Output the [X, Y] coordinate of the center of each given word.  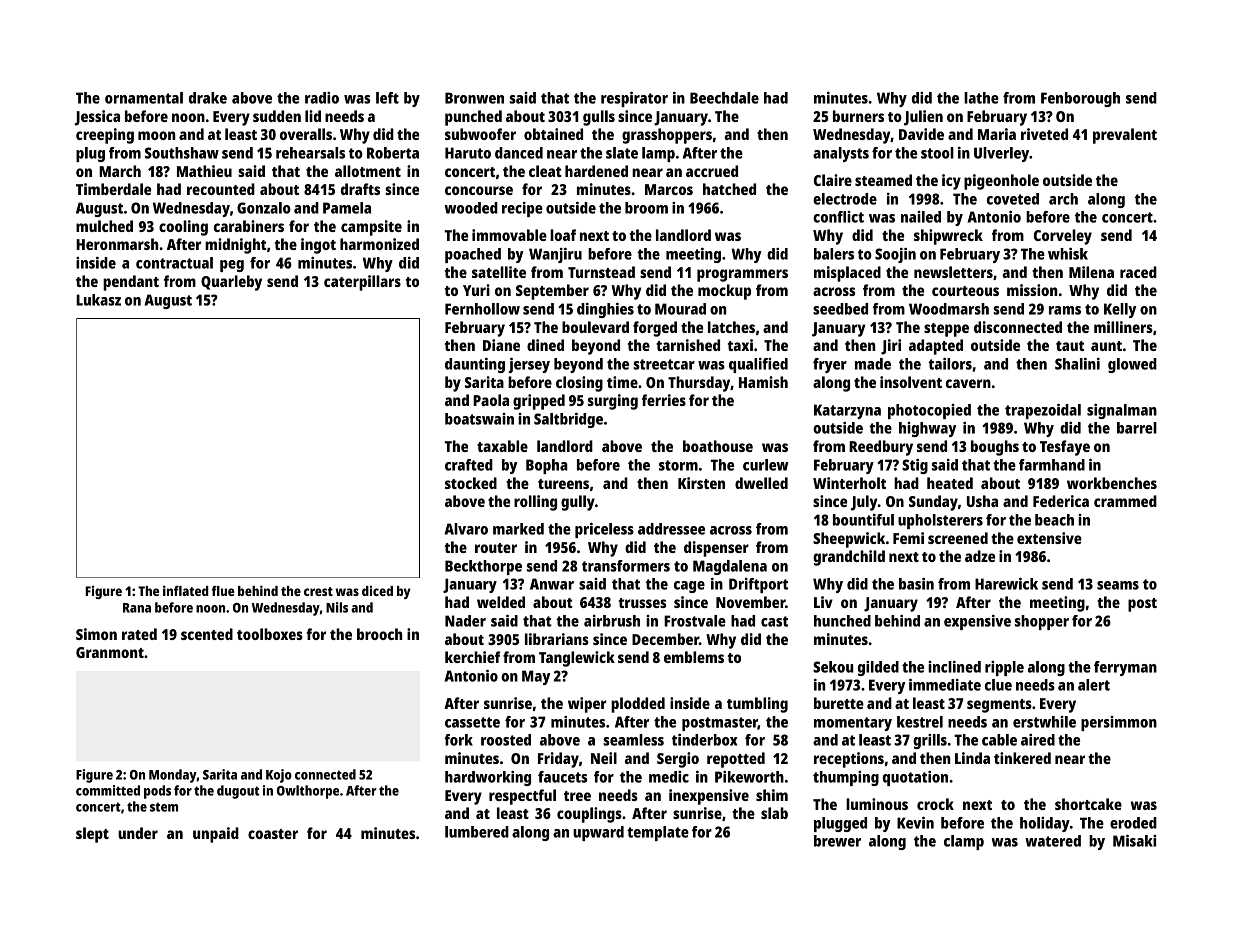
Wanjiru [555, 255]
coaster [273, 834]
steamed [883, 180]
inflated [186, 590]
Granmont [110, 652]
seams [1118, 585]
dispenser [716, 549]
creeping [105, 136]
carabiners [249, 226]
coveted [1013, 199]
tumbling [757, 705]
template [658, 833]
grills [930, 741]
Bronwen [474, 98]
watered [1053, 841]
